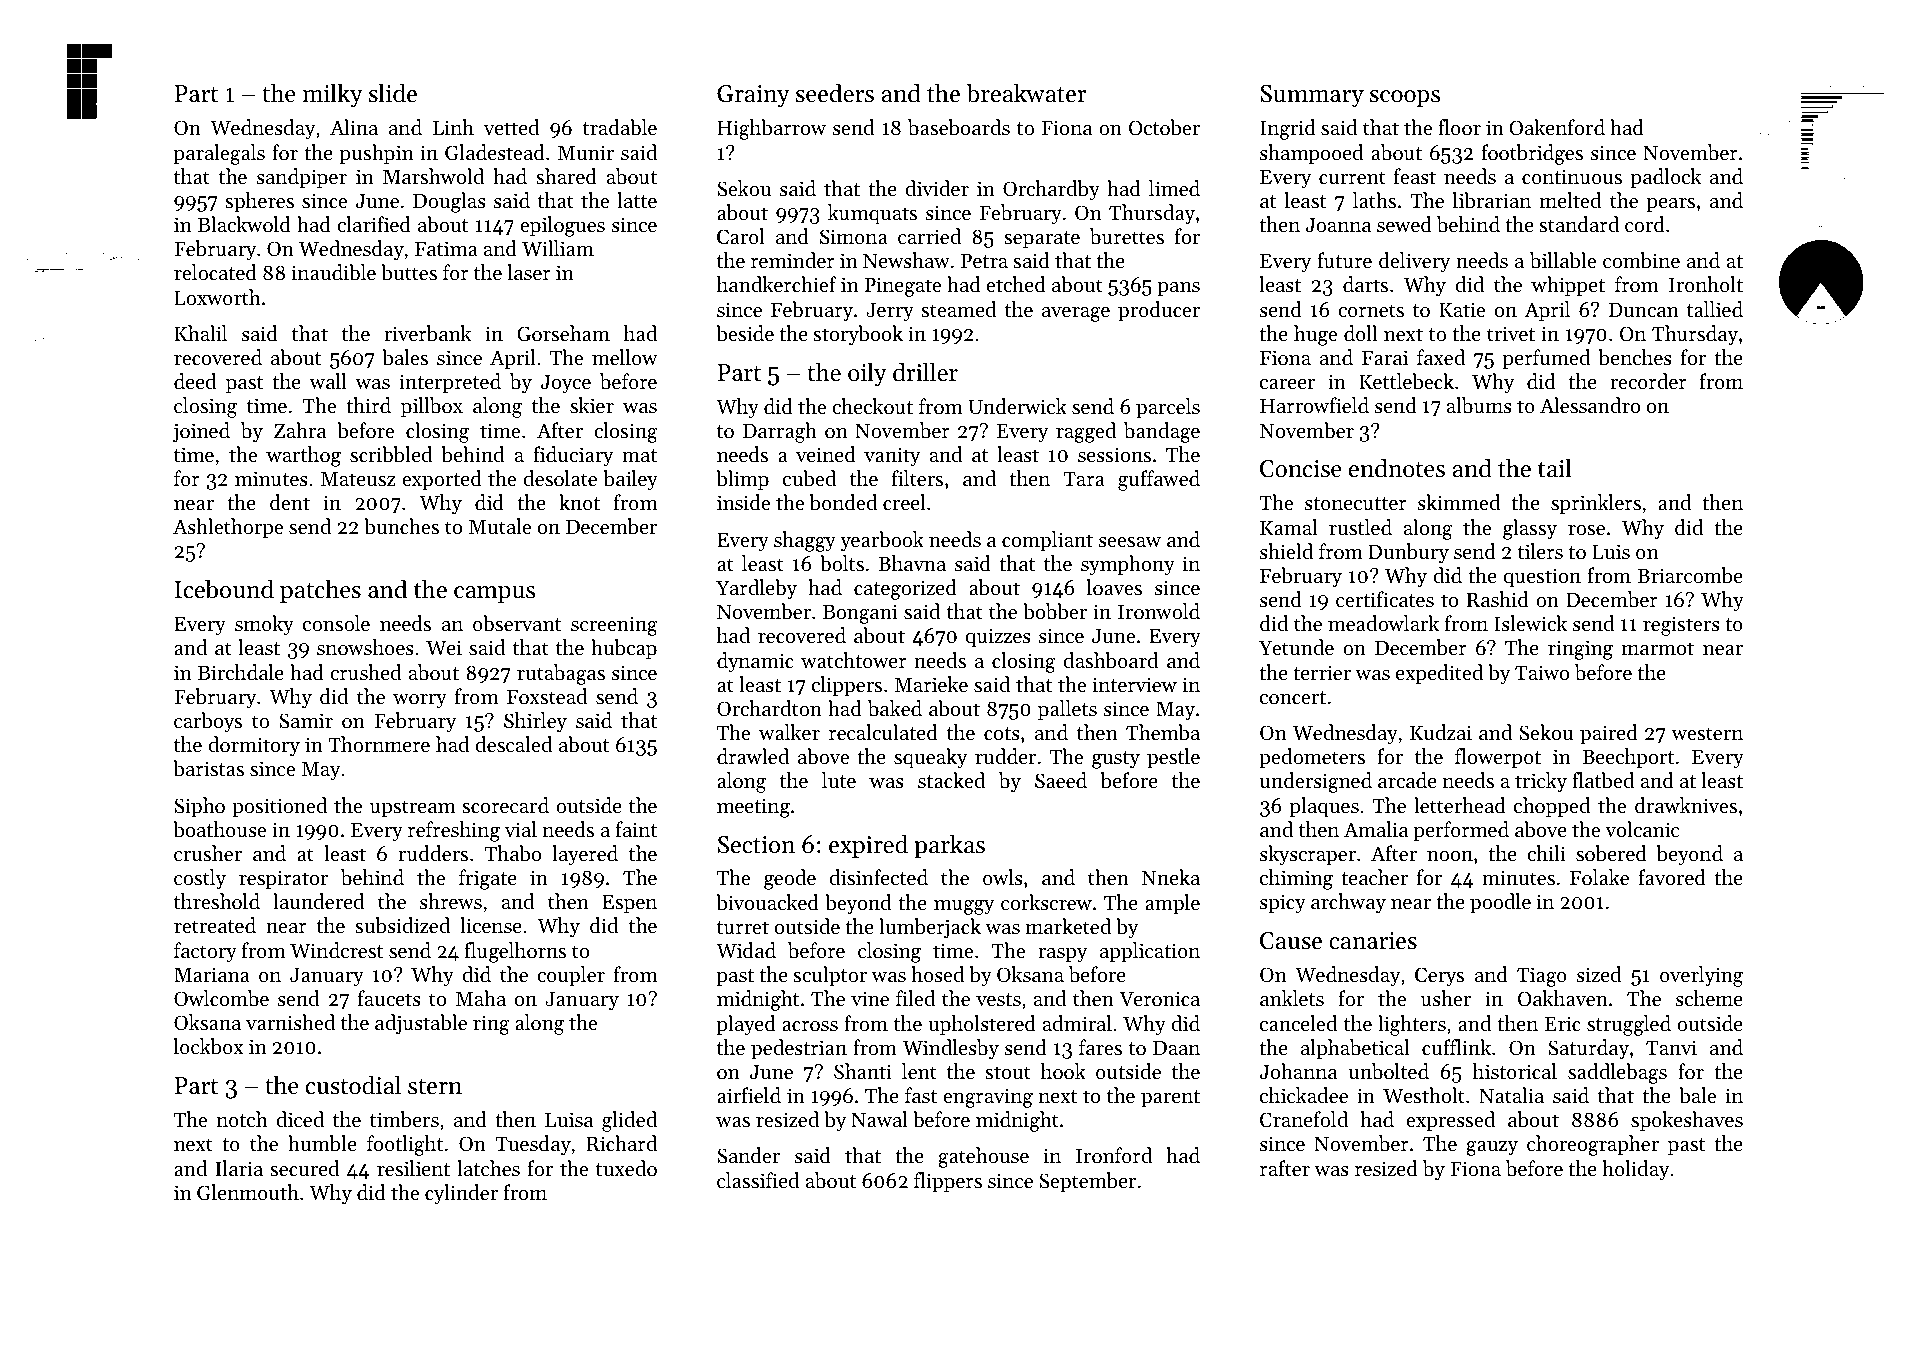  What do you see at coordinates (259, 202) in the image?
I see `spheres` at bounding box center [259, 202].
